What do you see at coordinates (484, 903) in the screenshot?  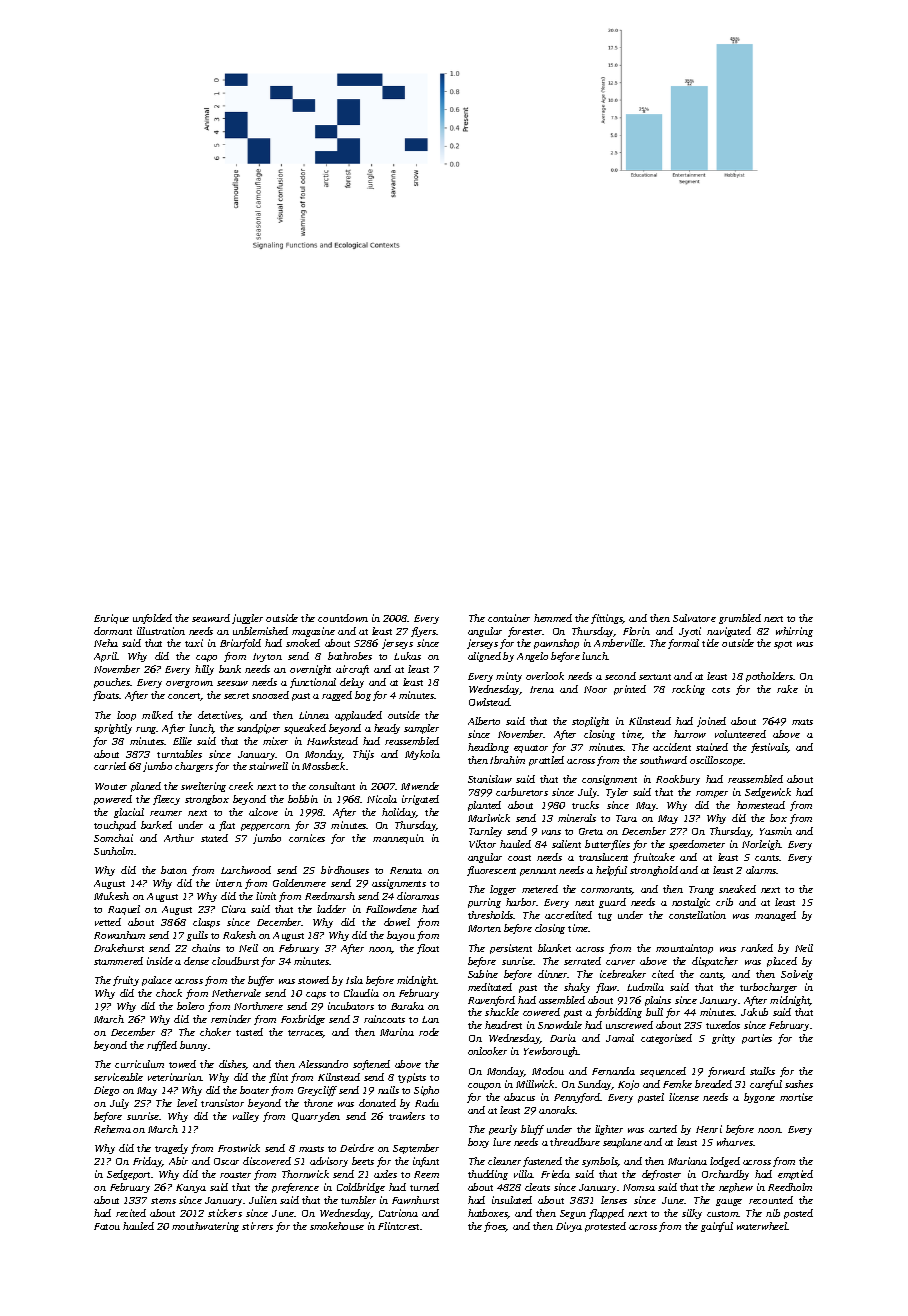 I see `purring` at bounding box center [484, 903].
